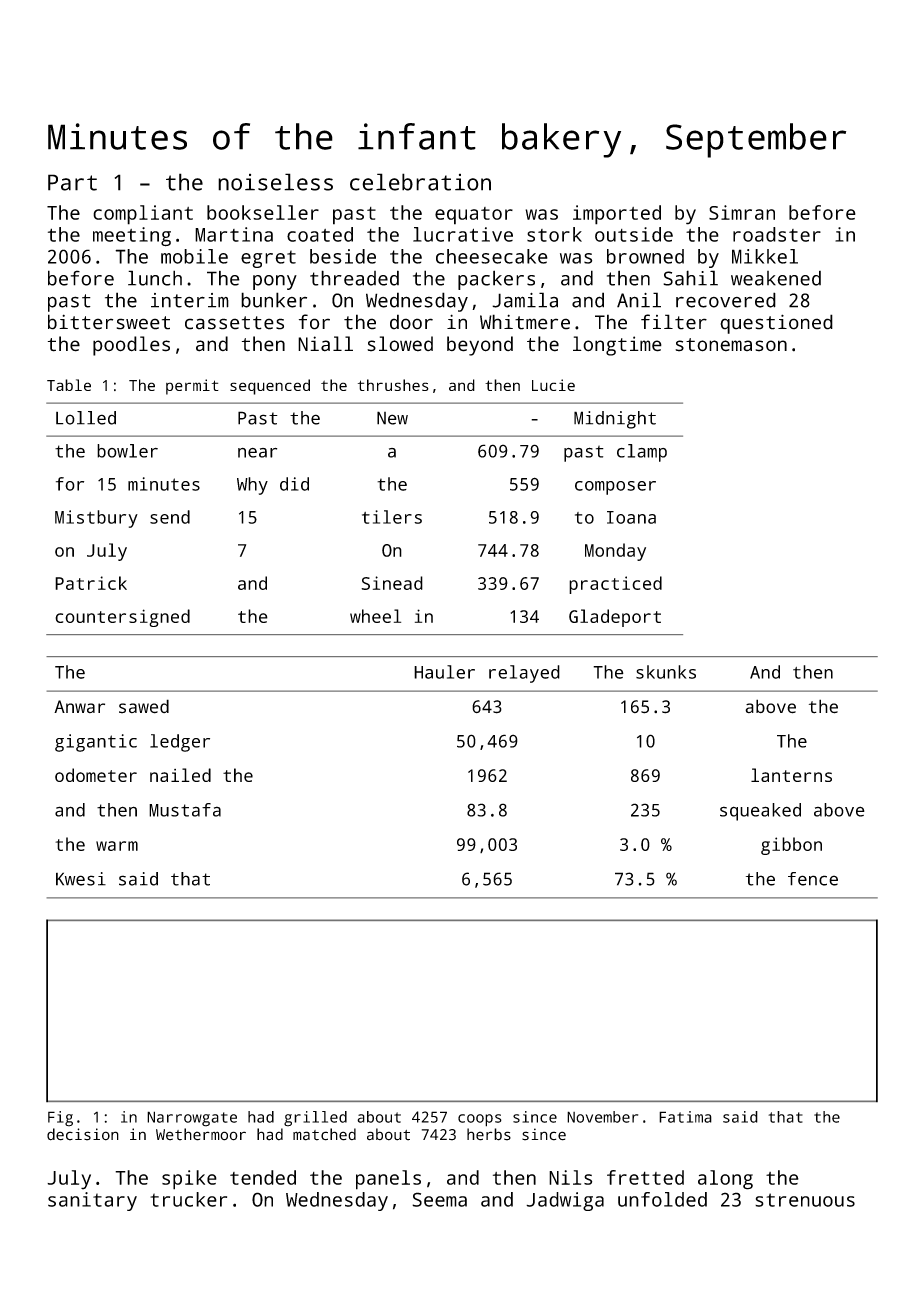 This document has height=1308, width=924. Describe the element at coordinates (634, 234) in the document. I see `outside` at that location.
